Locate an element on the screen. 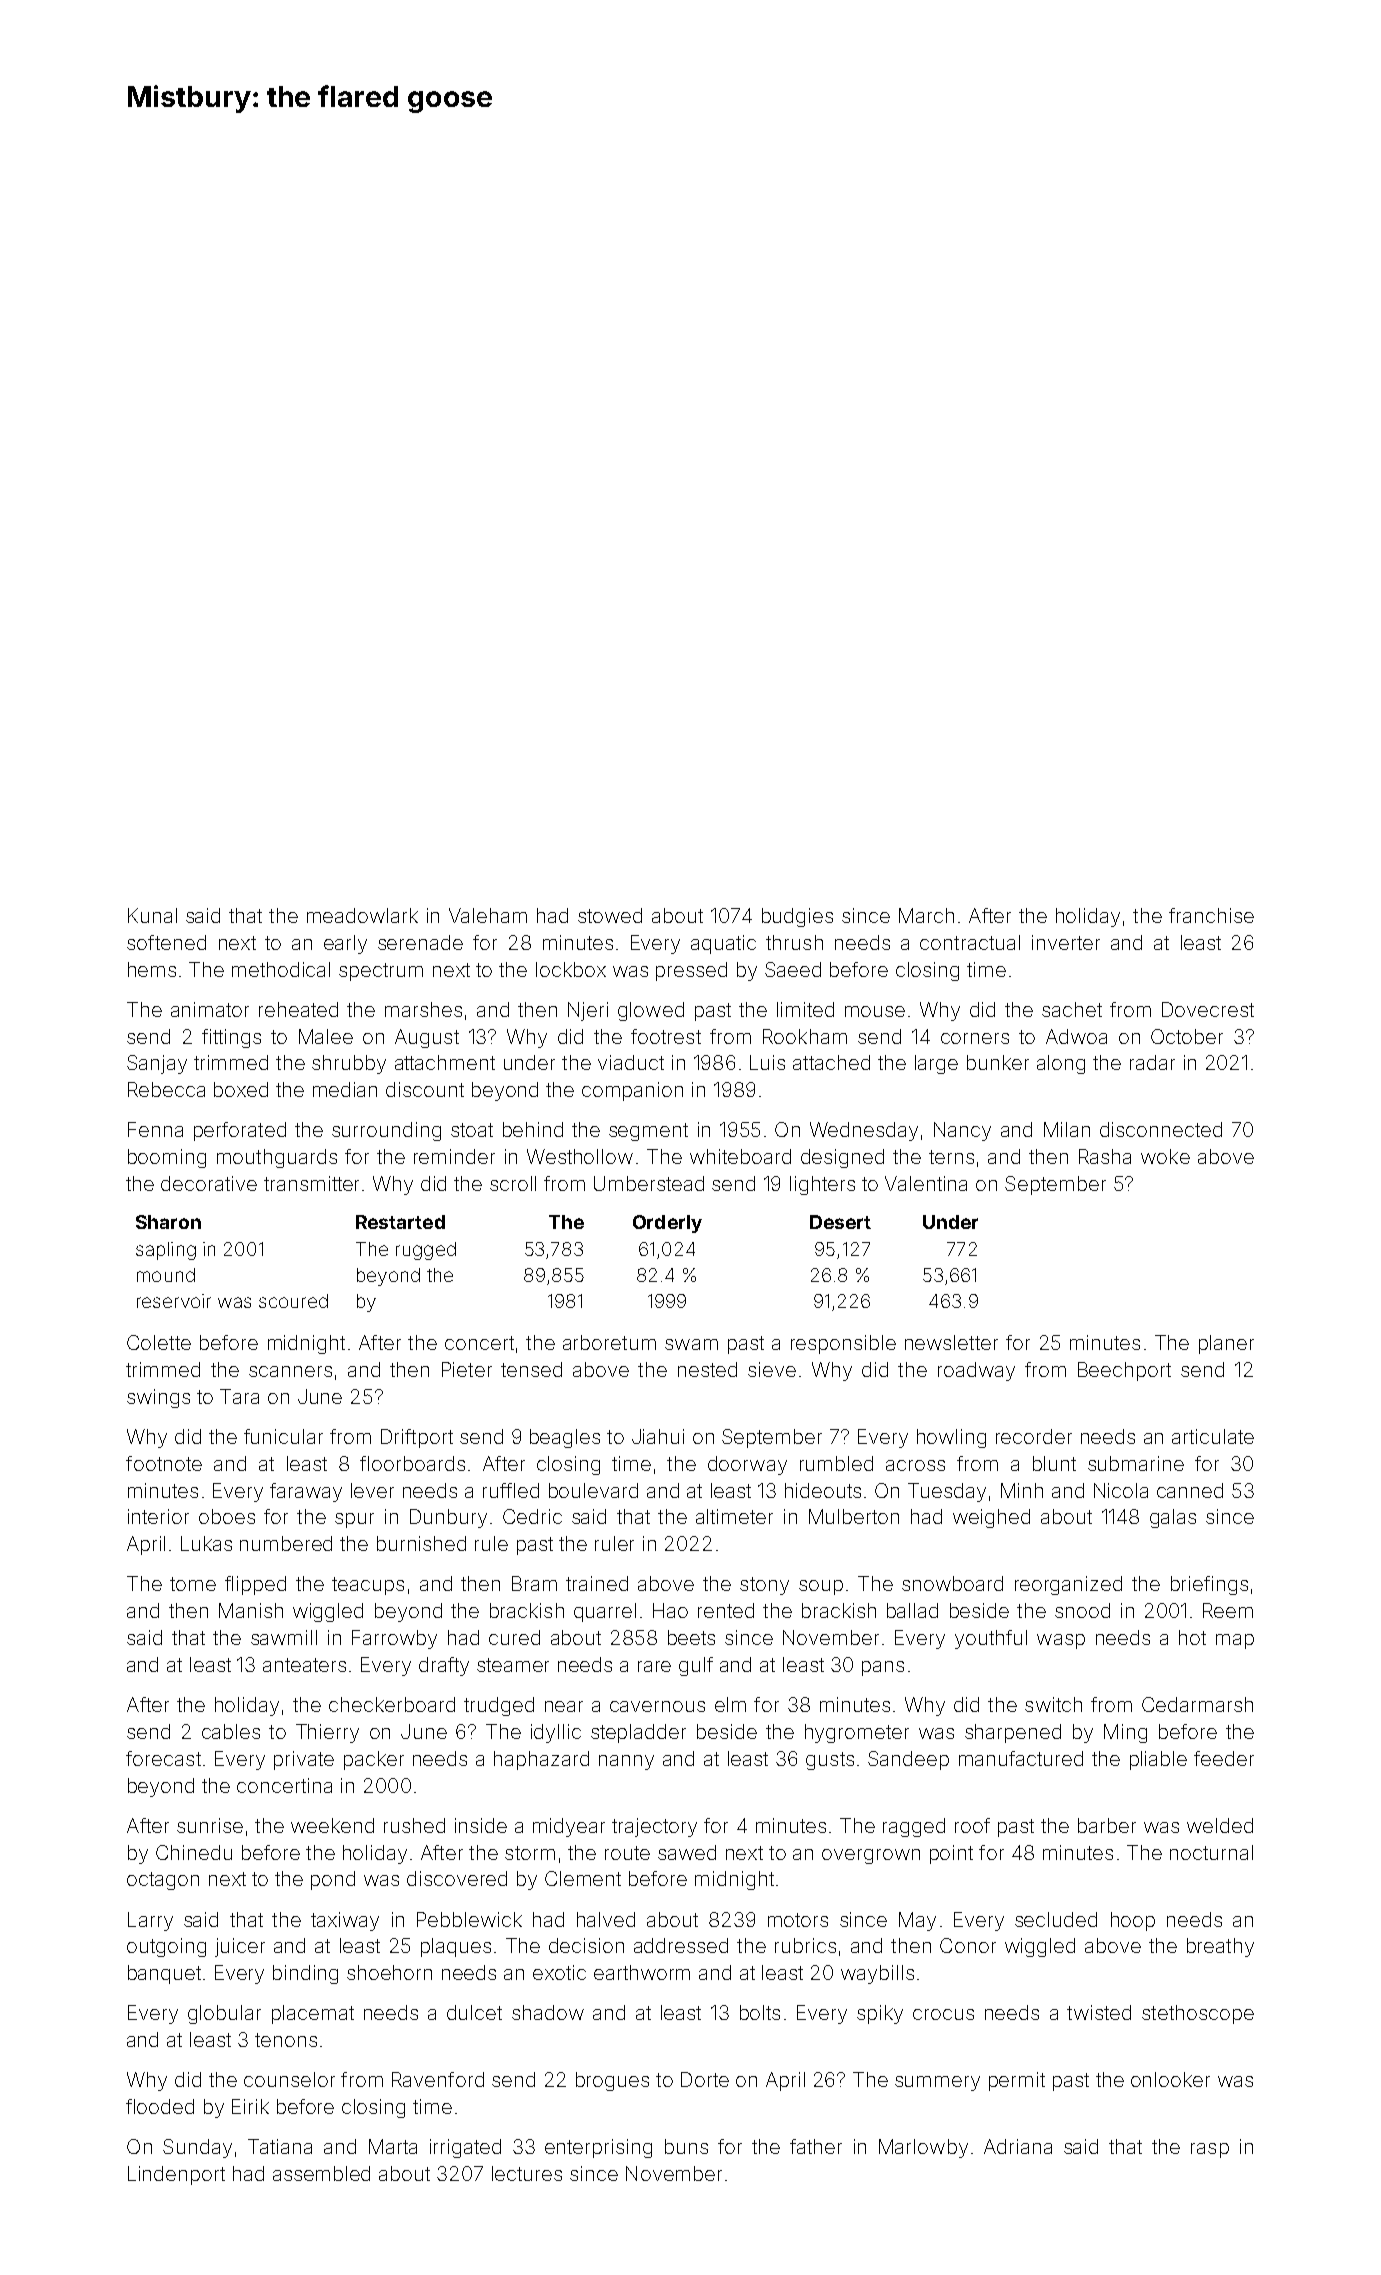  roadway is located at coordinates (976, 1371).
